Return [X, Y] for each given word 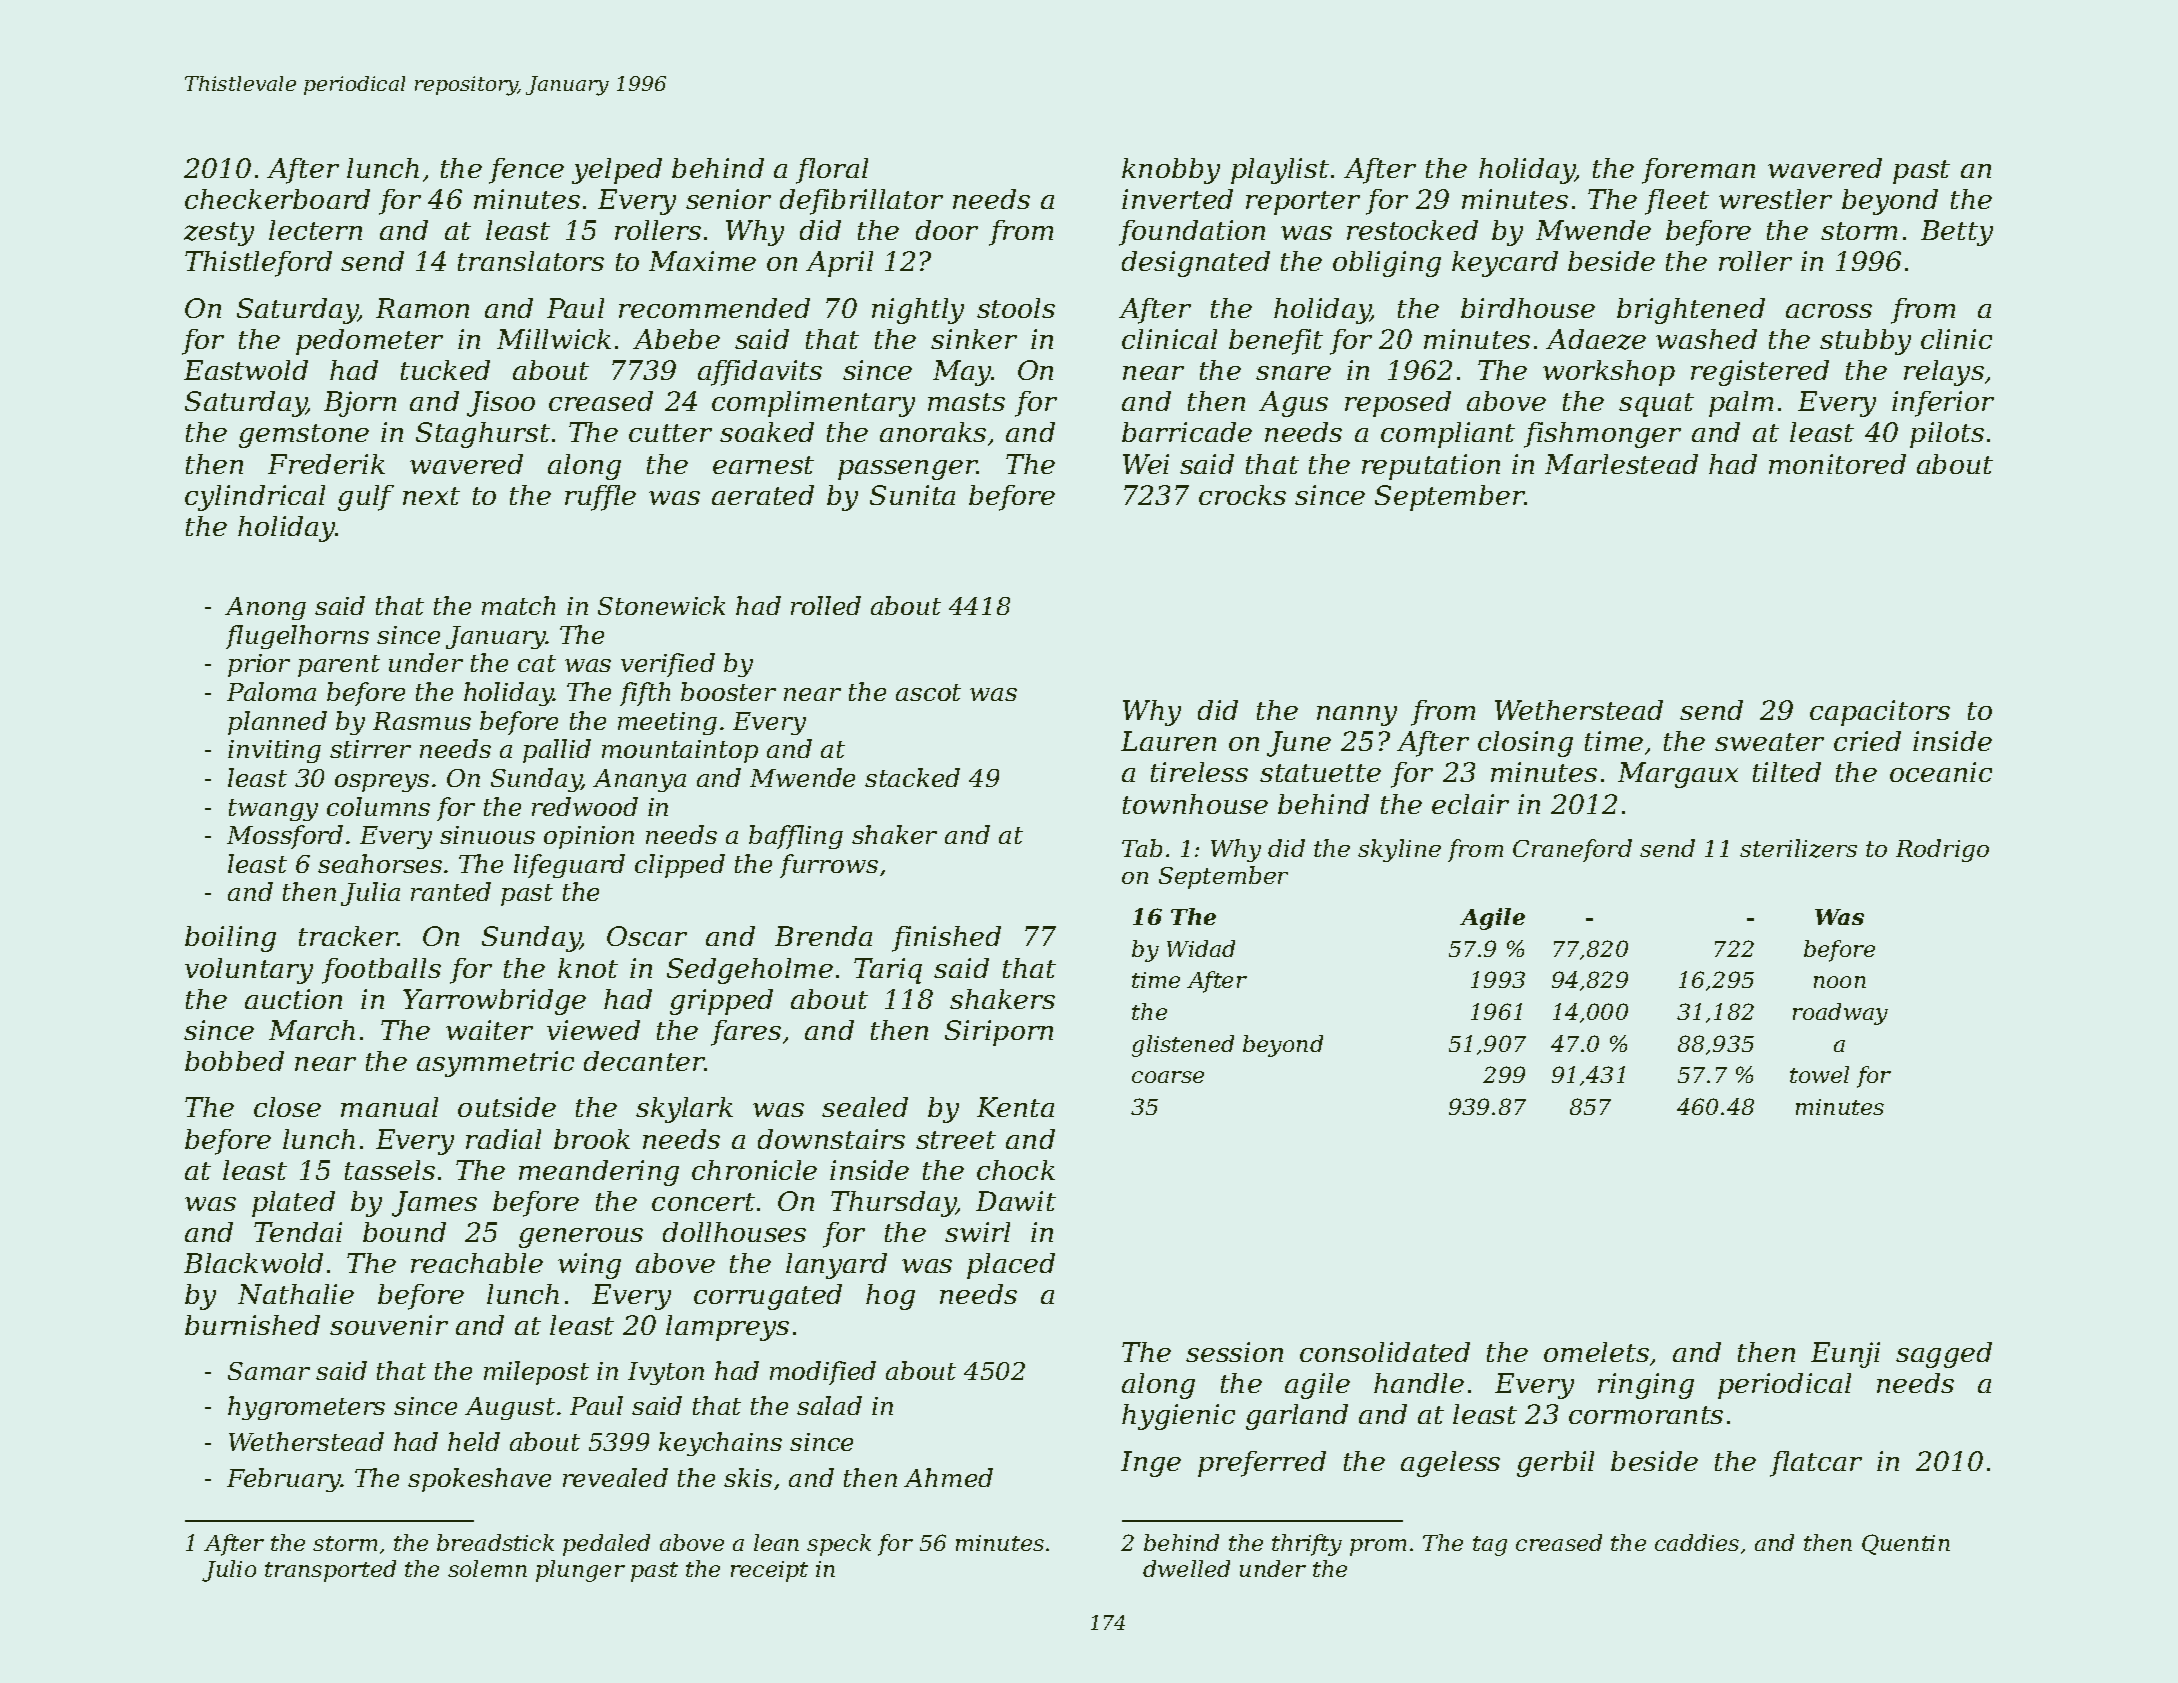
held [474, 1441]
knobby [1171, 171]
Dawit [1016, 1201]
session [1234, 1352]
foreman [1698, 171]
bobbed [234, 1061]
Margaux [1678, 775]
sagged [1944, 1355]
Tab [1142, 848]
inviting [274, 751]
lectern [315, 230]
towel [1819, 1074]
